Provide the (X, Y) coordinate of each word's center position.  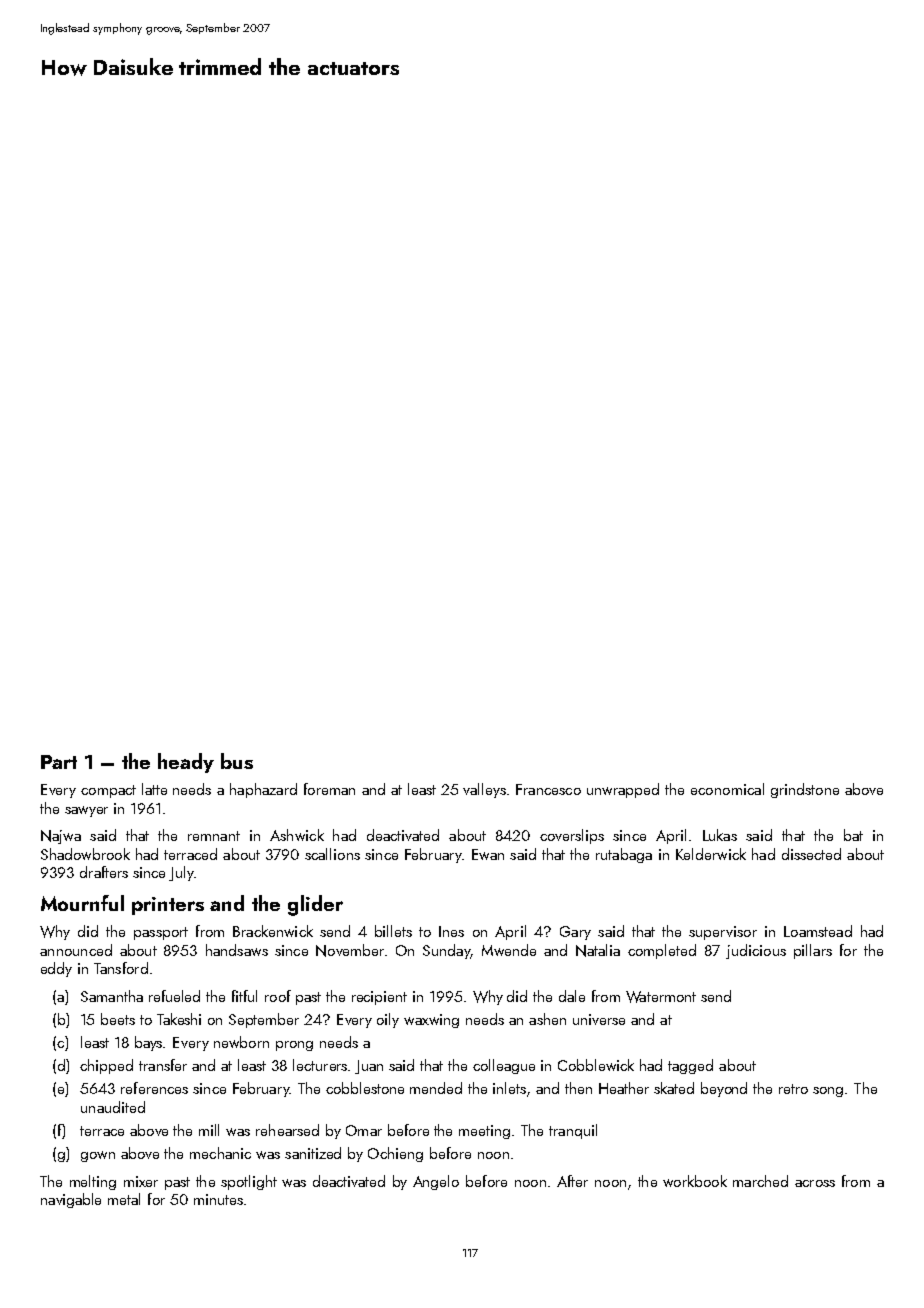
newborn (241, 1042)
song (828, 1092)
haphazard (263, 790)
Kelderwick (711, 854)
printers (168, 906)
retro (793, 1089)
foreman (329, 789)
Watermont (661, 997)
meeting (484, 1132)
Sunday (446, 951)
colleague (504, 1066)
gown (98, 1156)
